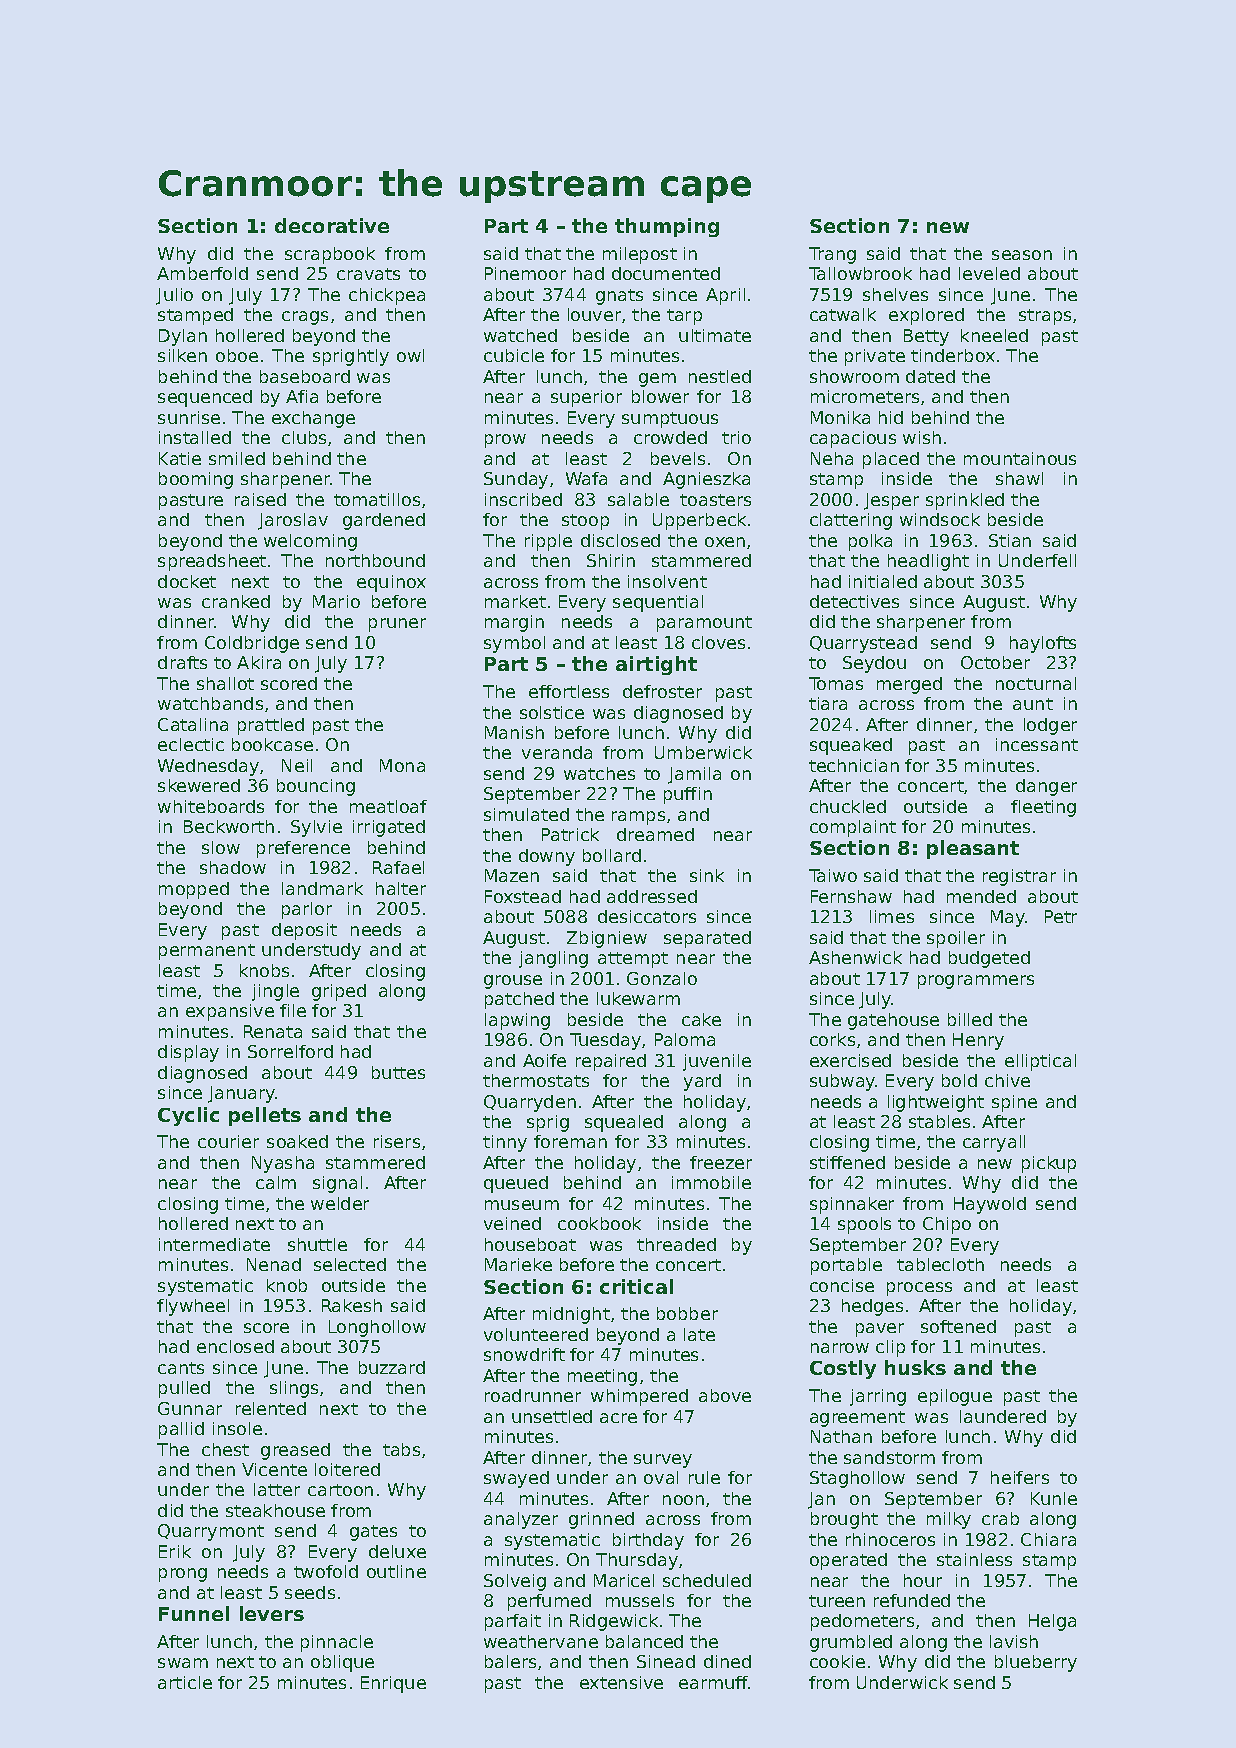 The width and height of the page is (1236, 1748). I want to click on process, so click(919, 1289).
